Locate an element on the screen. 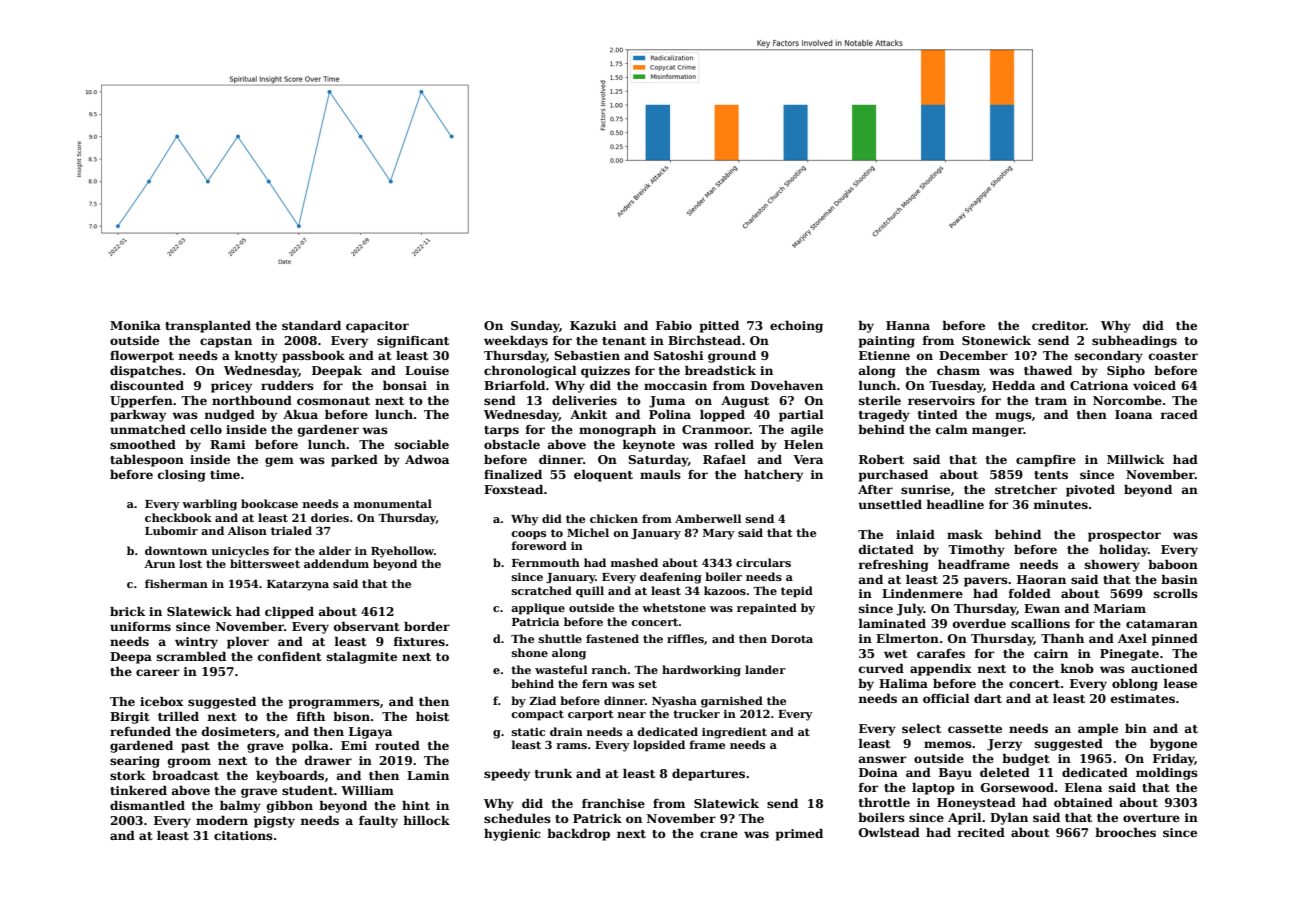  fastened is located at coordinates (612, 638).
